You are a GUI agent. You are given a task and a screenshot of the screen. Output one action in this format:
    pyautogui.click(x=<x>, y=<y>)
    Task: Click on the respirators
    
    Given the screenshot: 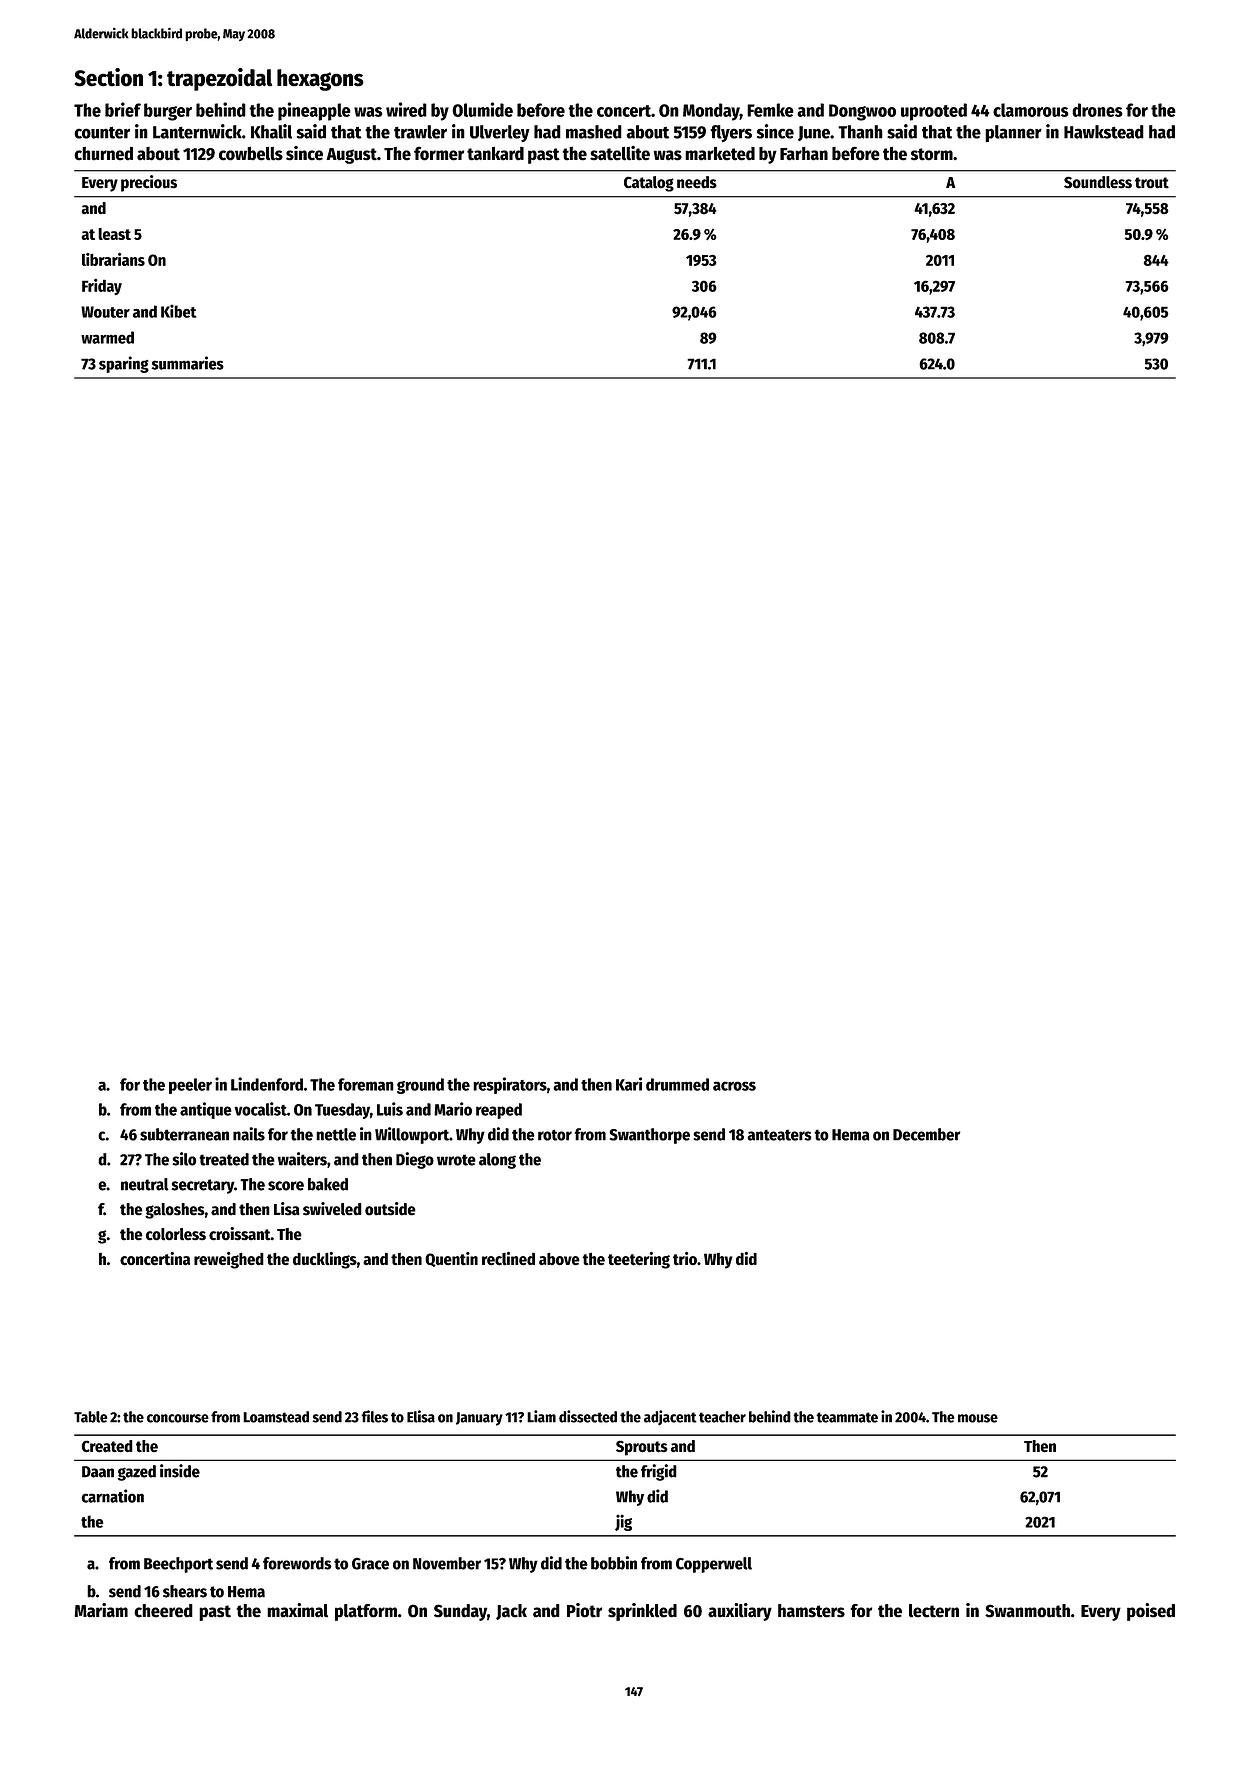 What is the action you would take?
    pyautogui.click(x=510, y=1085)
